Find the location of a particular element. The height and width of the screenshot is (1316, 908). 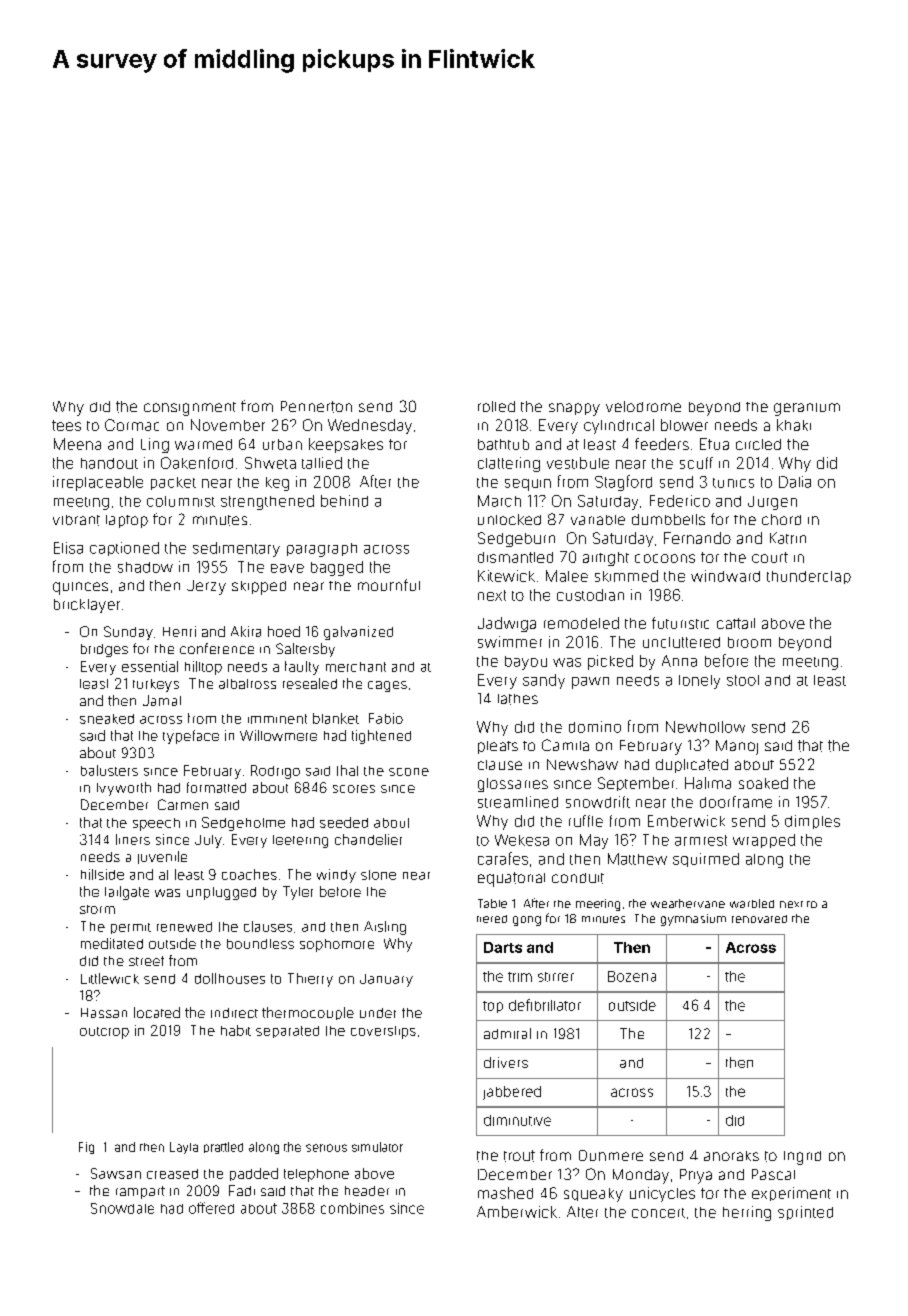

simulator is located at coordinates (377, 1147).
